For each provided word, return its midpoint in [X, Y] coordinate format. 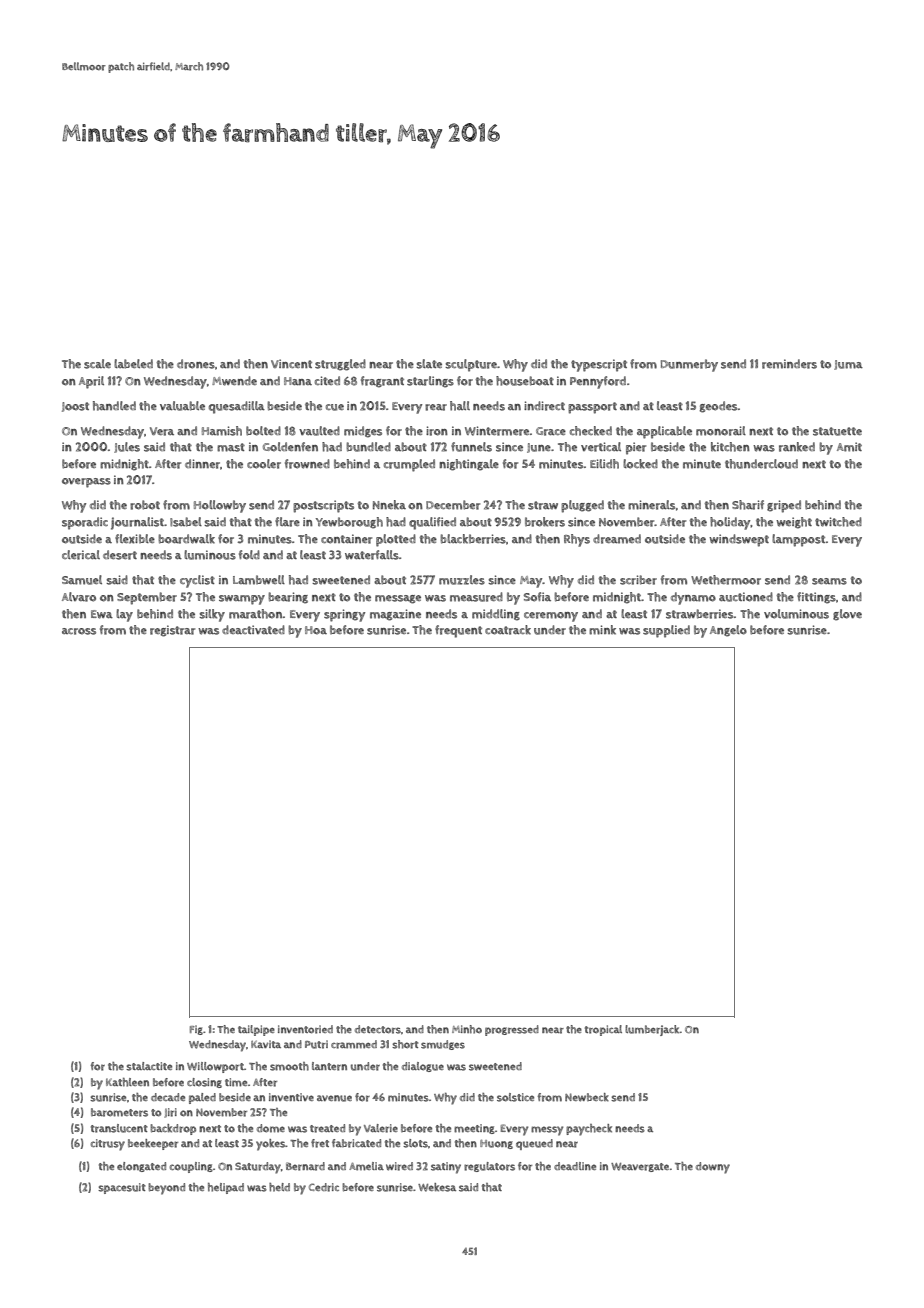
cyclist [197, 581]
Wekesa [437, 1187]
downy [713, 1168]
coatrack [508, 630]
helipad [226, 1188]
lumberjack [652, 1030]
